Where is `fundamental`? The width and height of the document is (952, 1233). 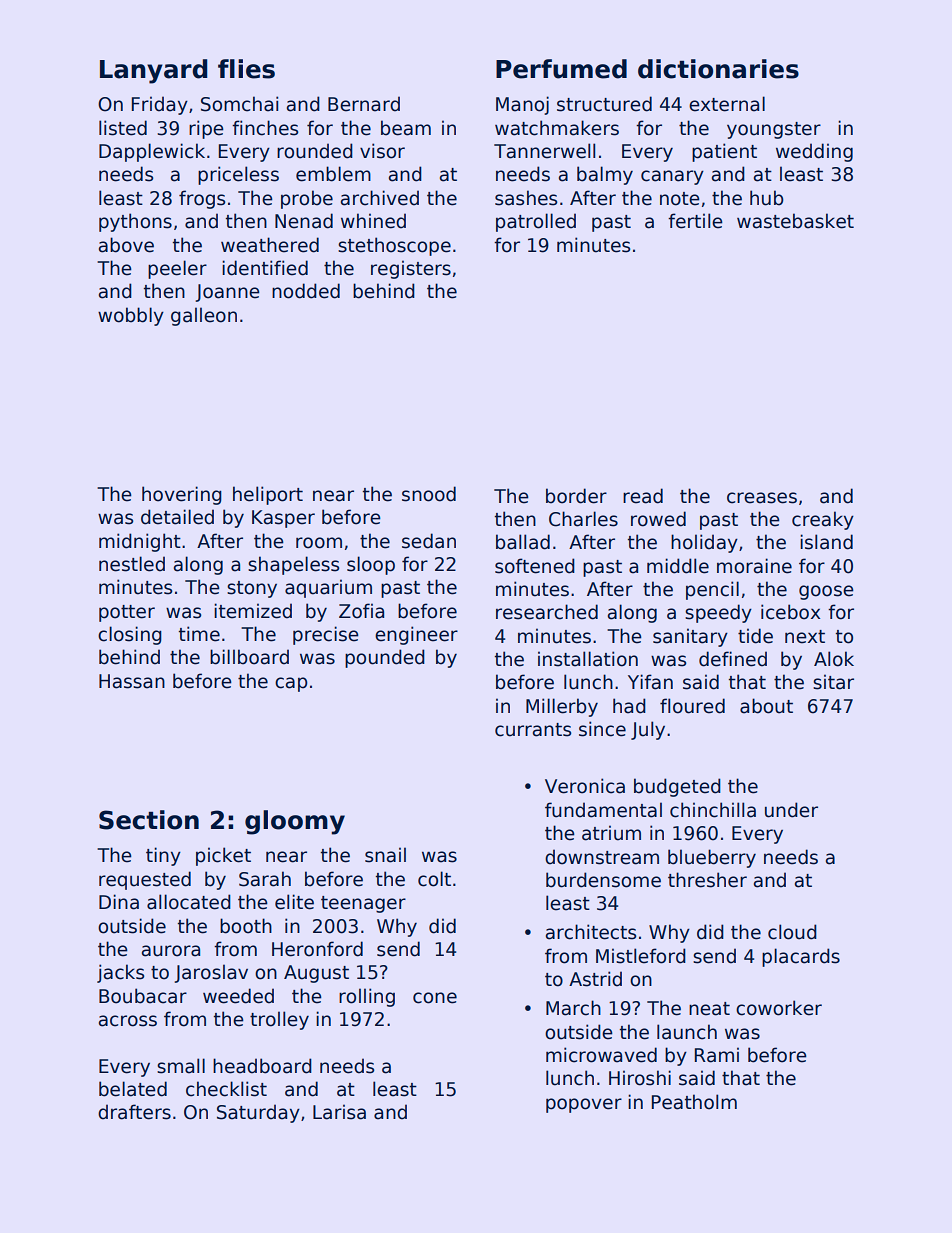
fundamental is located at coordinates (603, 810).
